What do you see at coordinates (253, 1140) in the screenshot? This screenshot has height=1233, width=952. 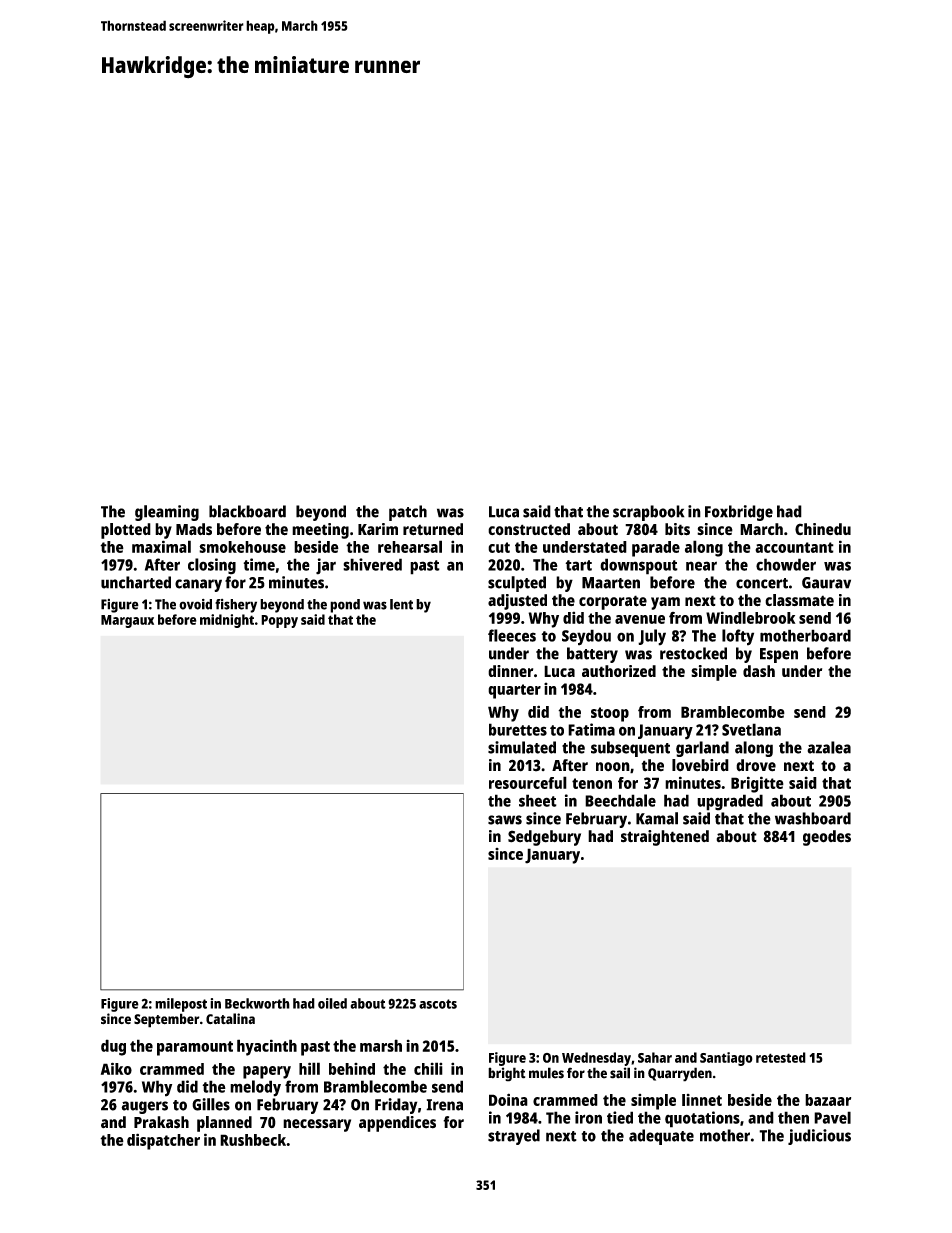 I see `Rushbeck` at bounding box center [253, 1140].
